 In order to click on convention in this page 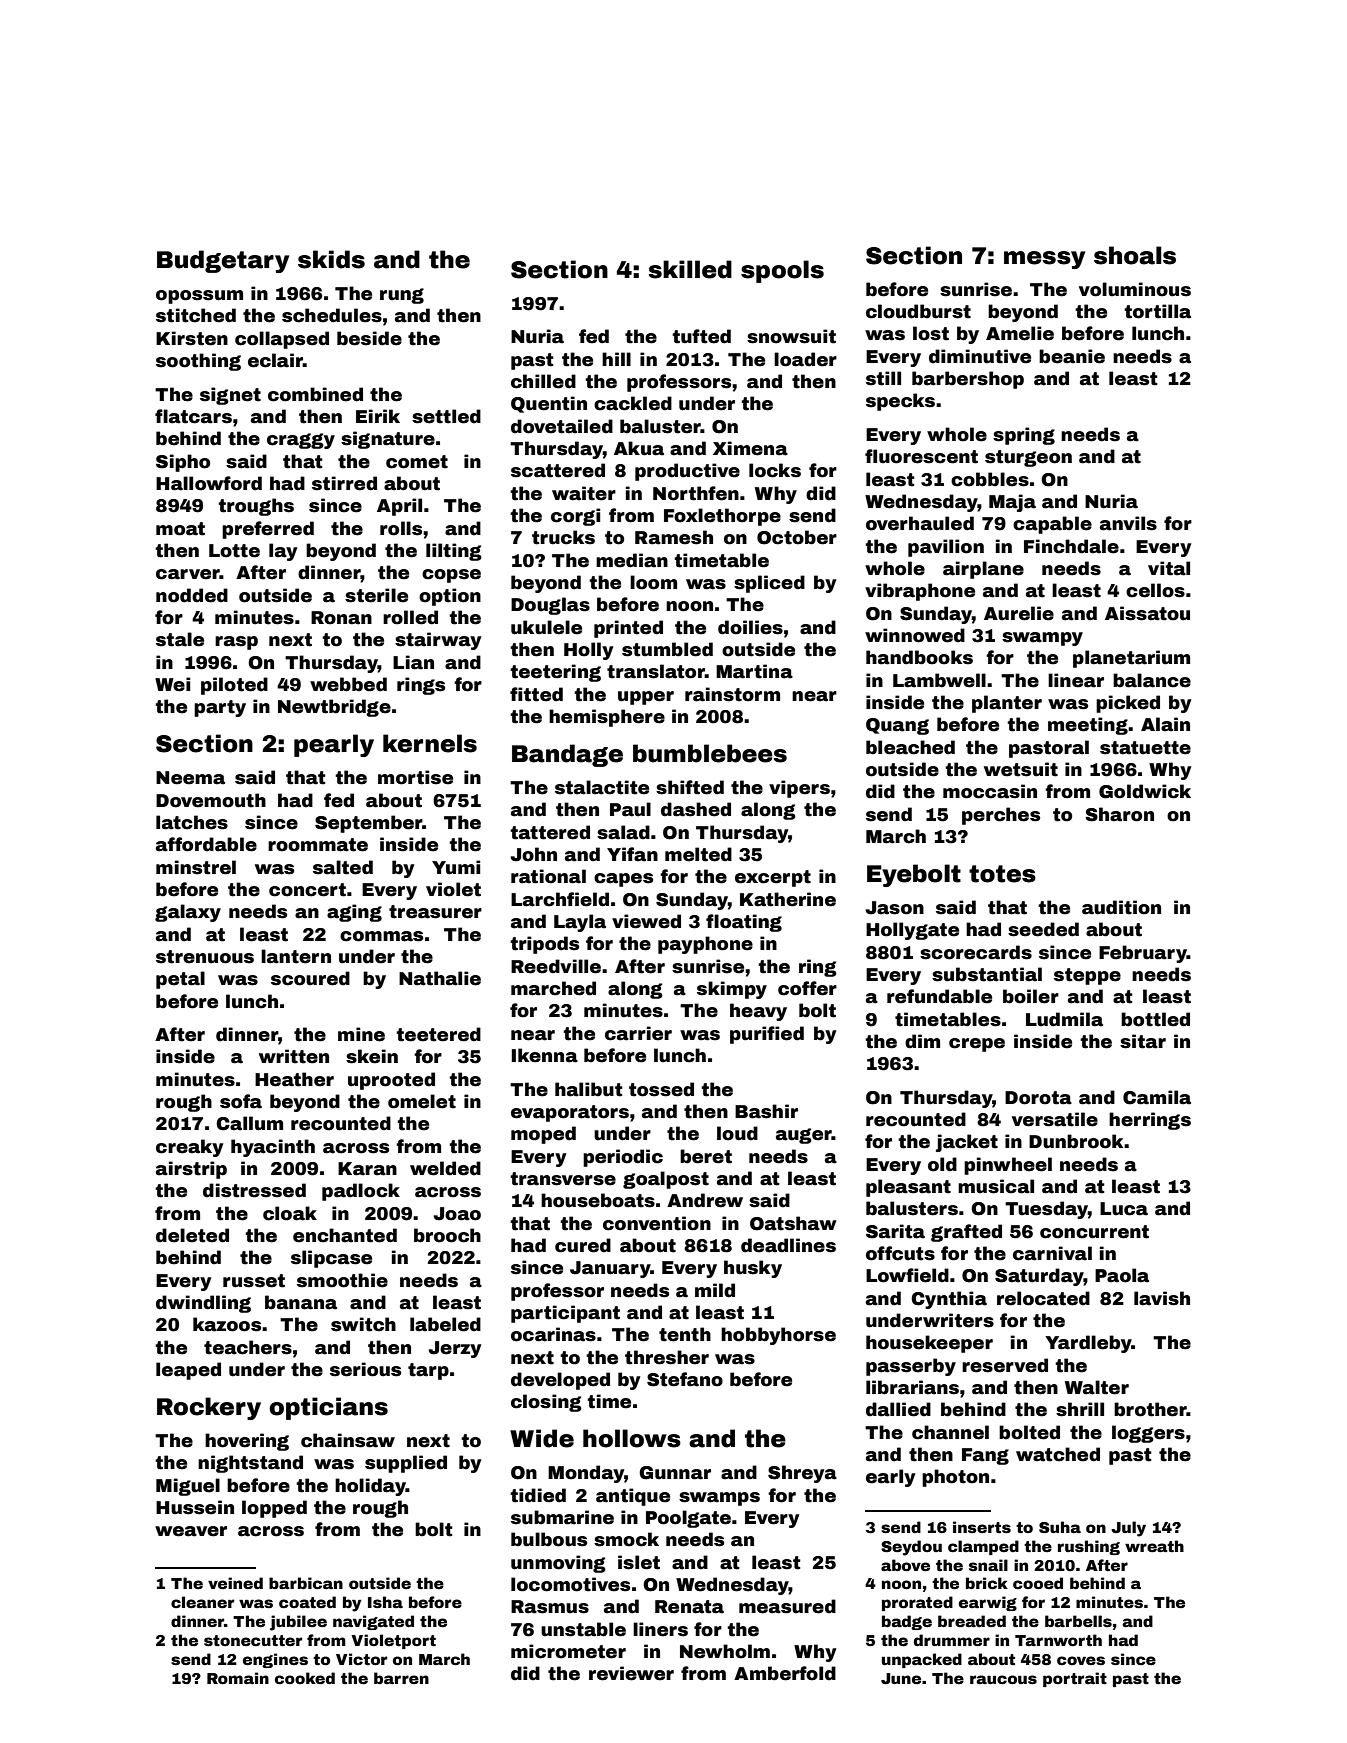, I will do `click(657, 1223)`.
